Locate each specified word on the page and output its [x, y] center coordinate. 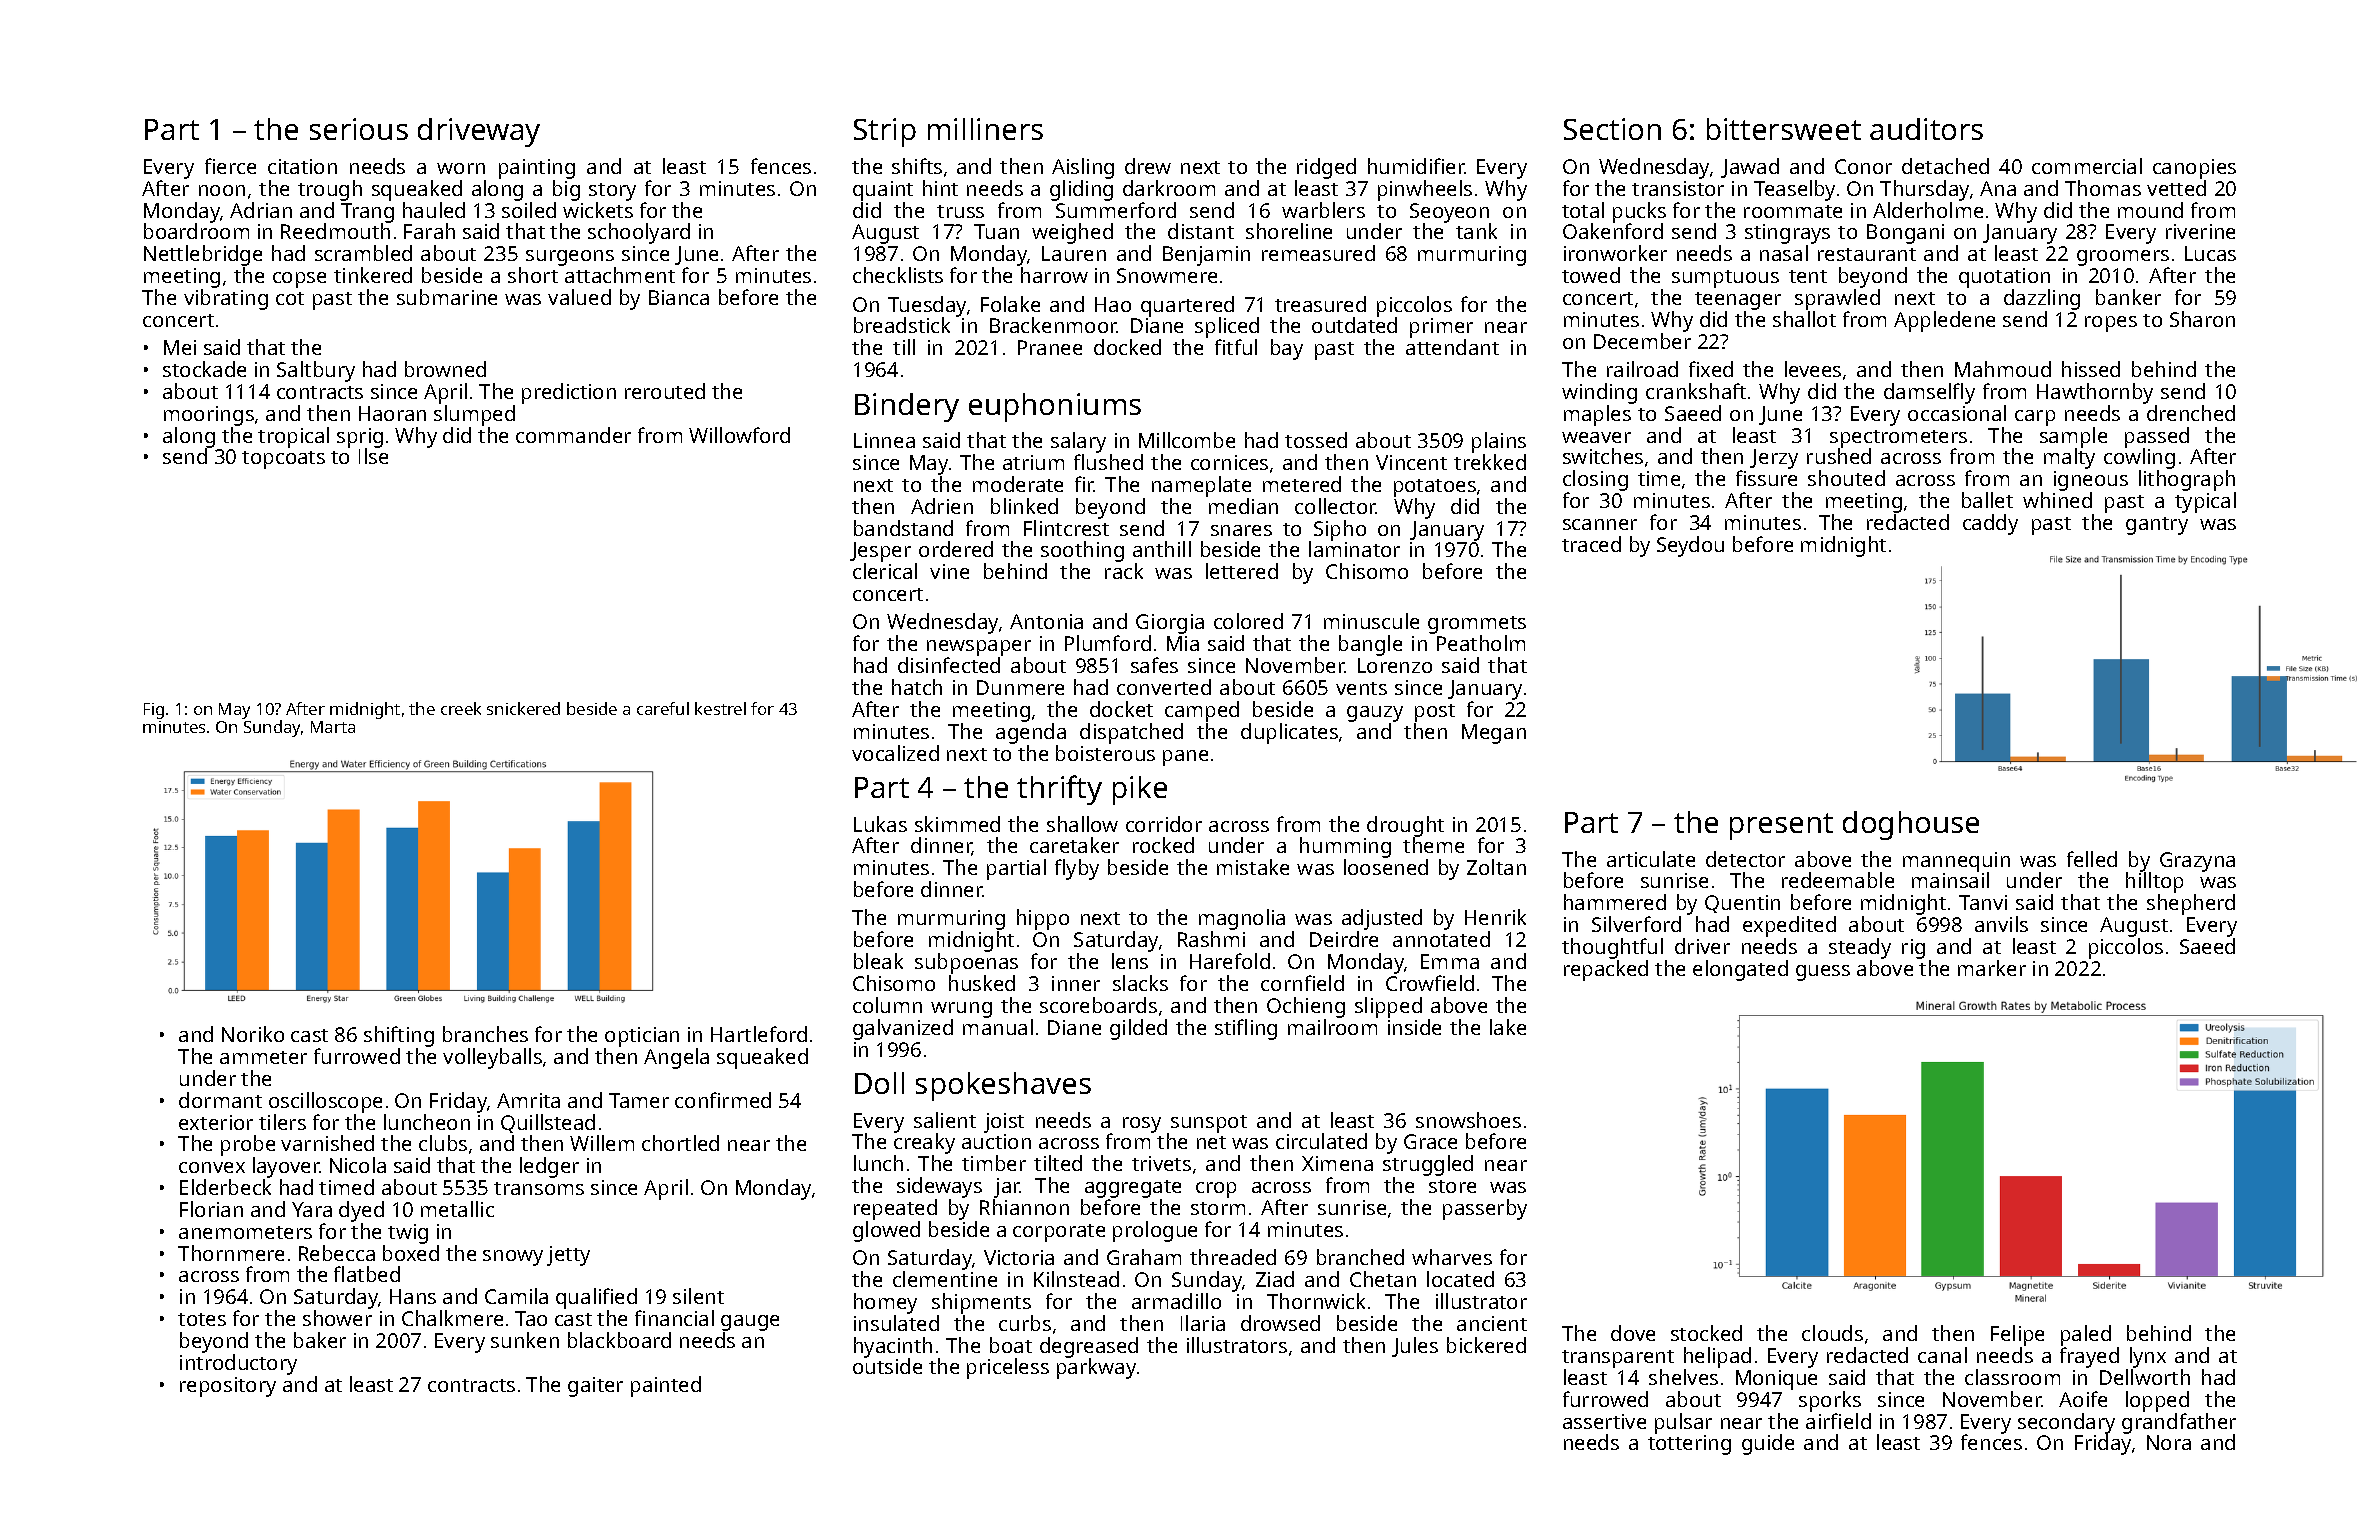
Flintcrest [1066, 528]
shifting [399, 1036]
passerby [1485, 1209]
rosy [1142, 1125]
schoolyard [639, 233]
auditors [1926, 129]
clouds [1832, 1333]
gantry [2157, 526]
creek [461, 708]
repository [228, 1387]
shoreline [1289, 231]
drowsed [1280, 1323]
